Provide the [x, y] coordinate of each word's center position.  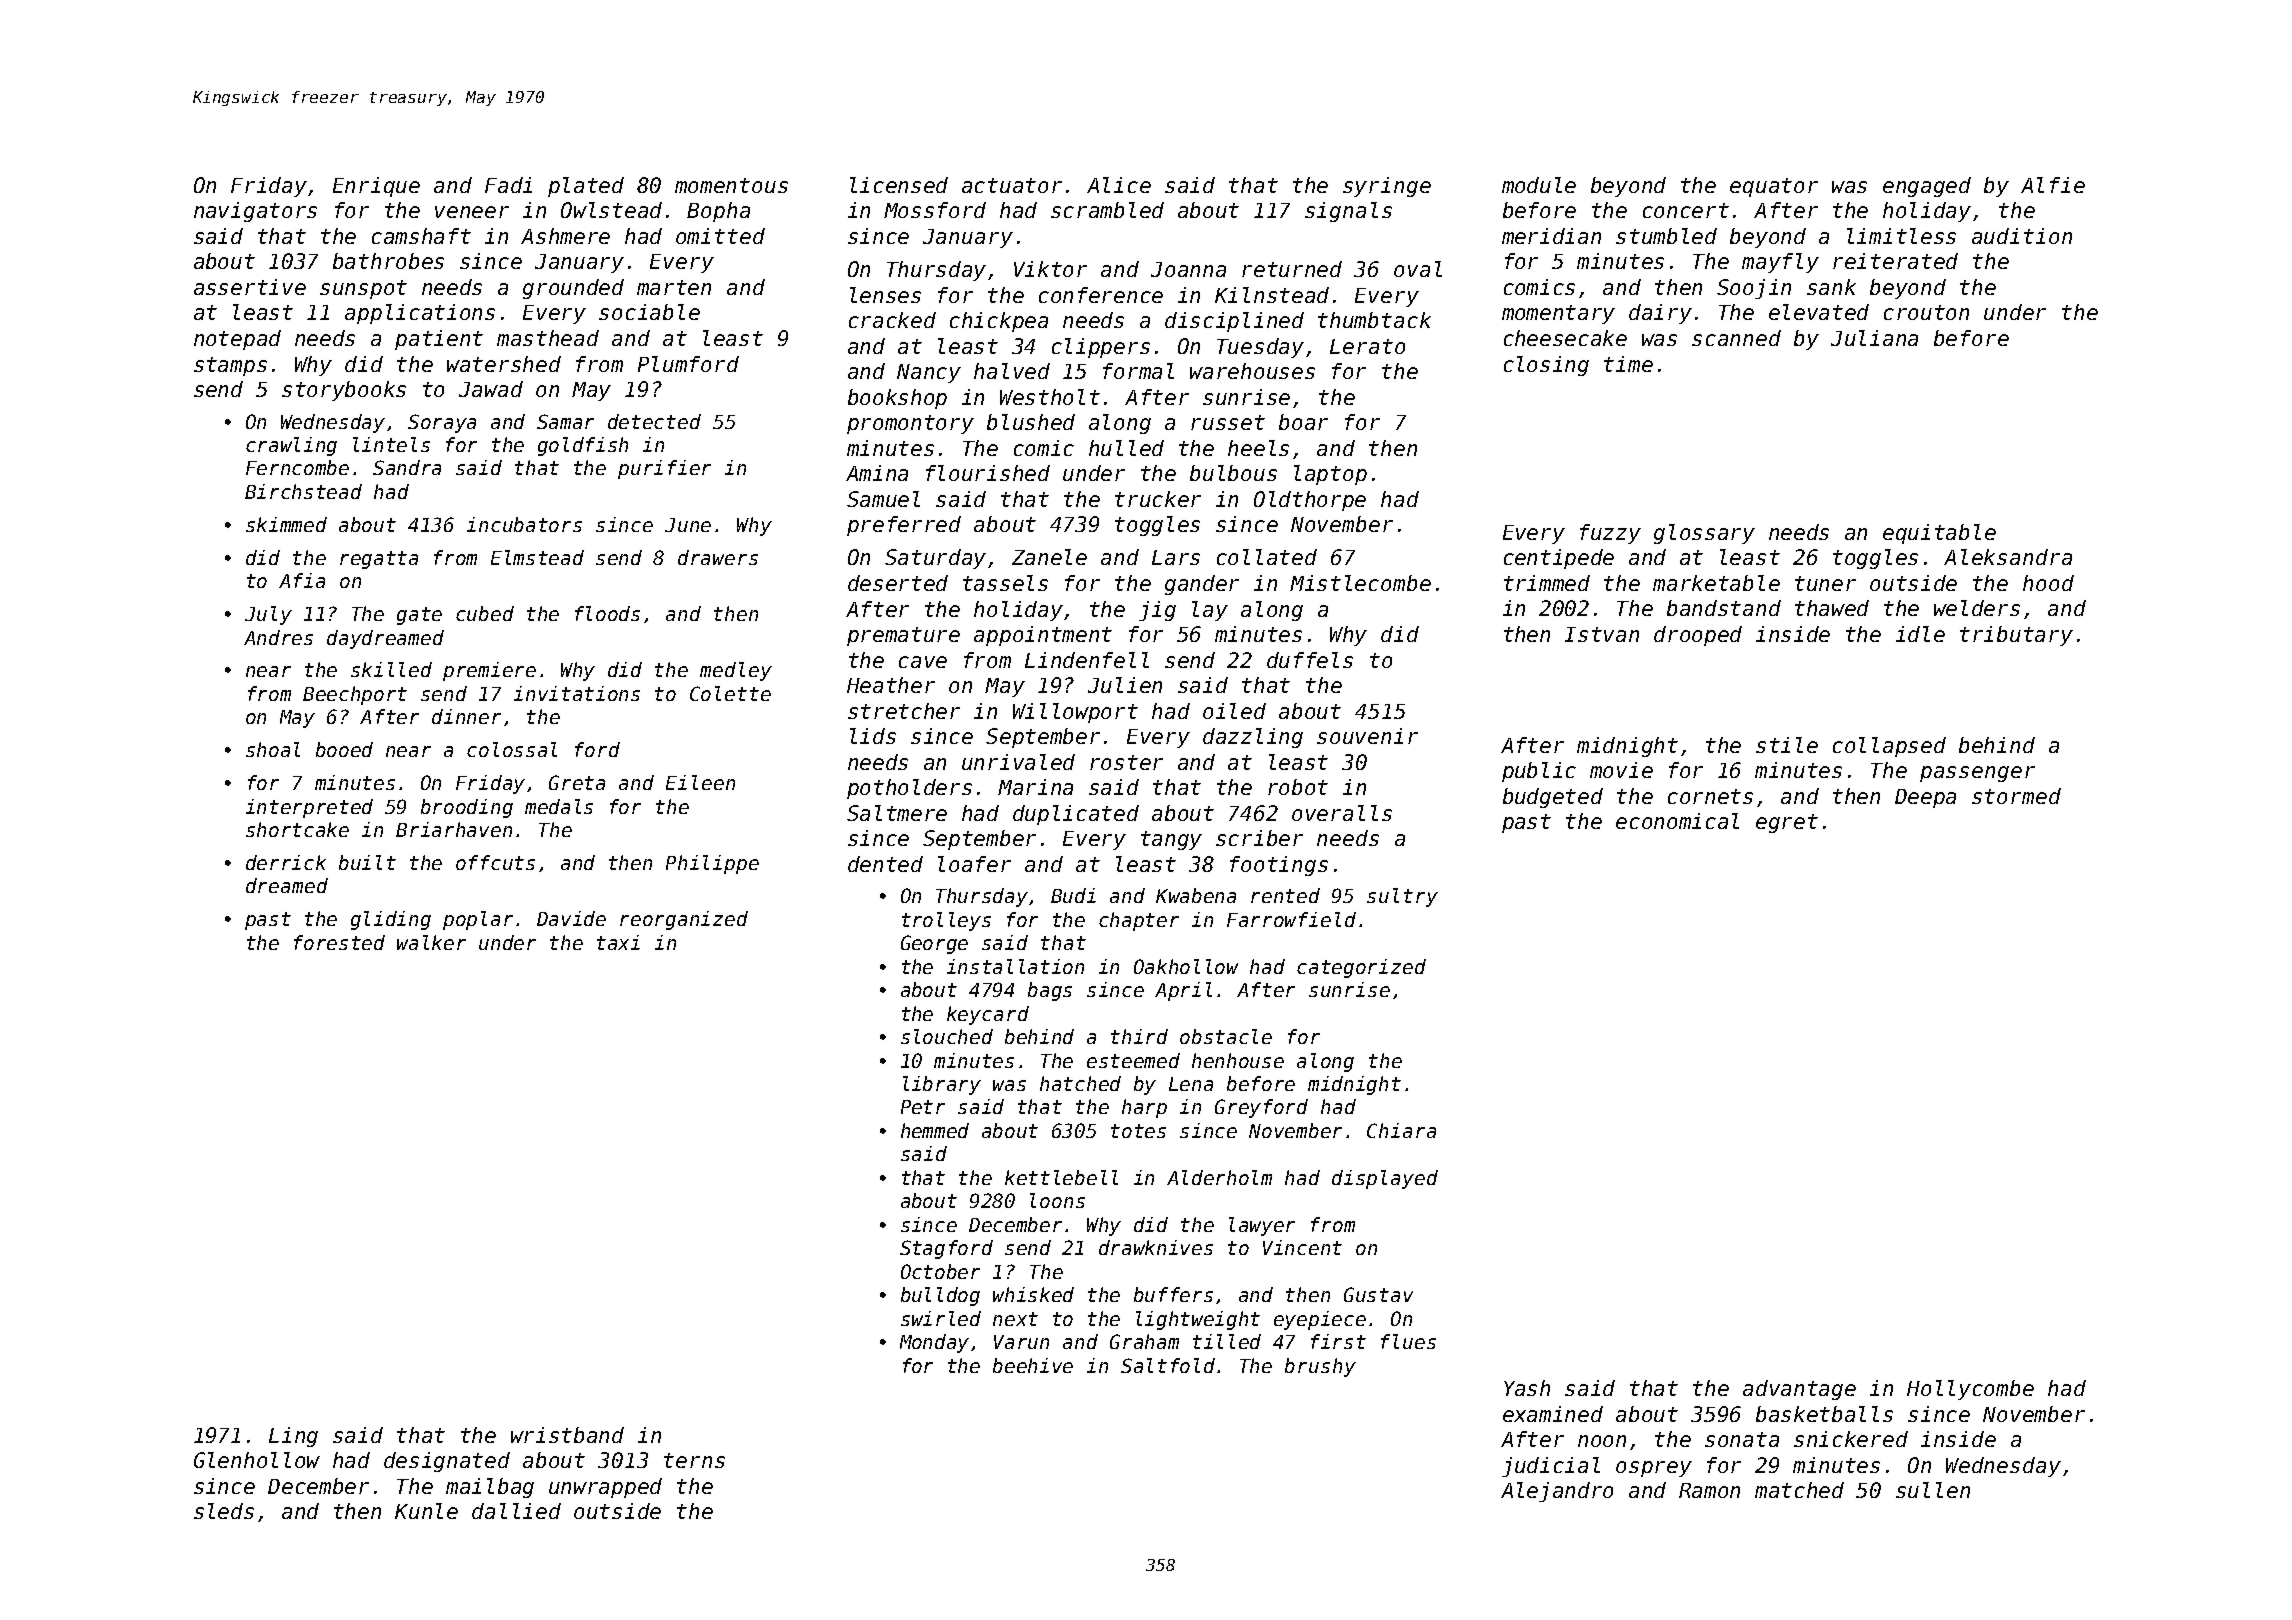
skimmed [286, 524]
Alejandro [1557, 1492]
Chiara [1401, 1130]
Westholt [1050, 397]
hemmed [935, 1130]
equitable [1939, 534]
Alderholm [1219, 1177]
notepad [237, 340]
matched [1799, 1490]
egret [1787, 823]
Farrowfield [1291, 919]
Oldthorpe [1310, 501]
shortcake [297, 829]
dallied [516, 1511]
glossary [1704, 534]
